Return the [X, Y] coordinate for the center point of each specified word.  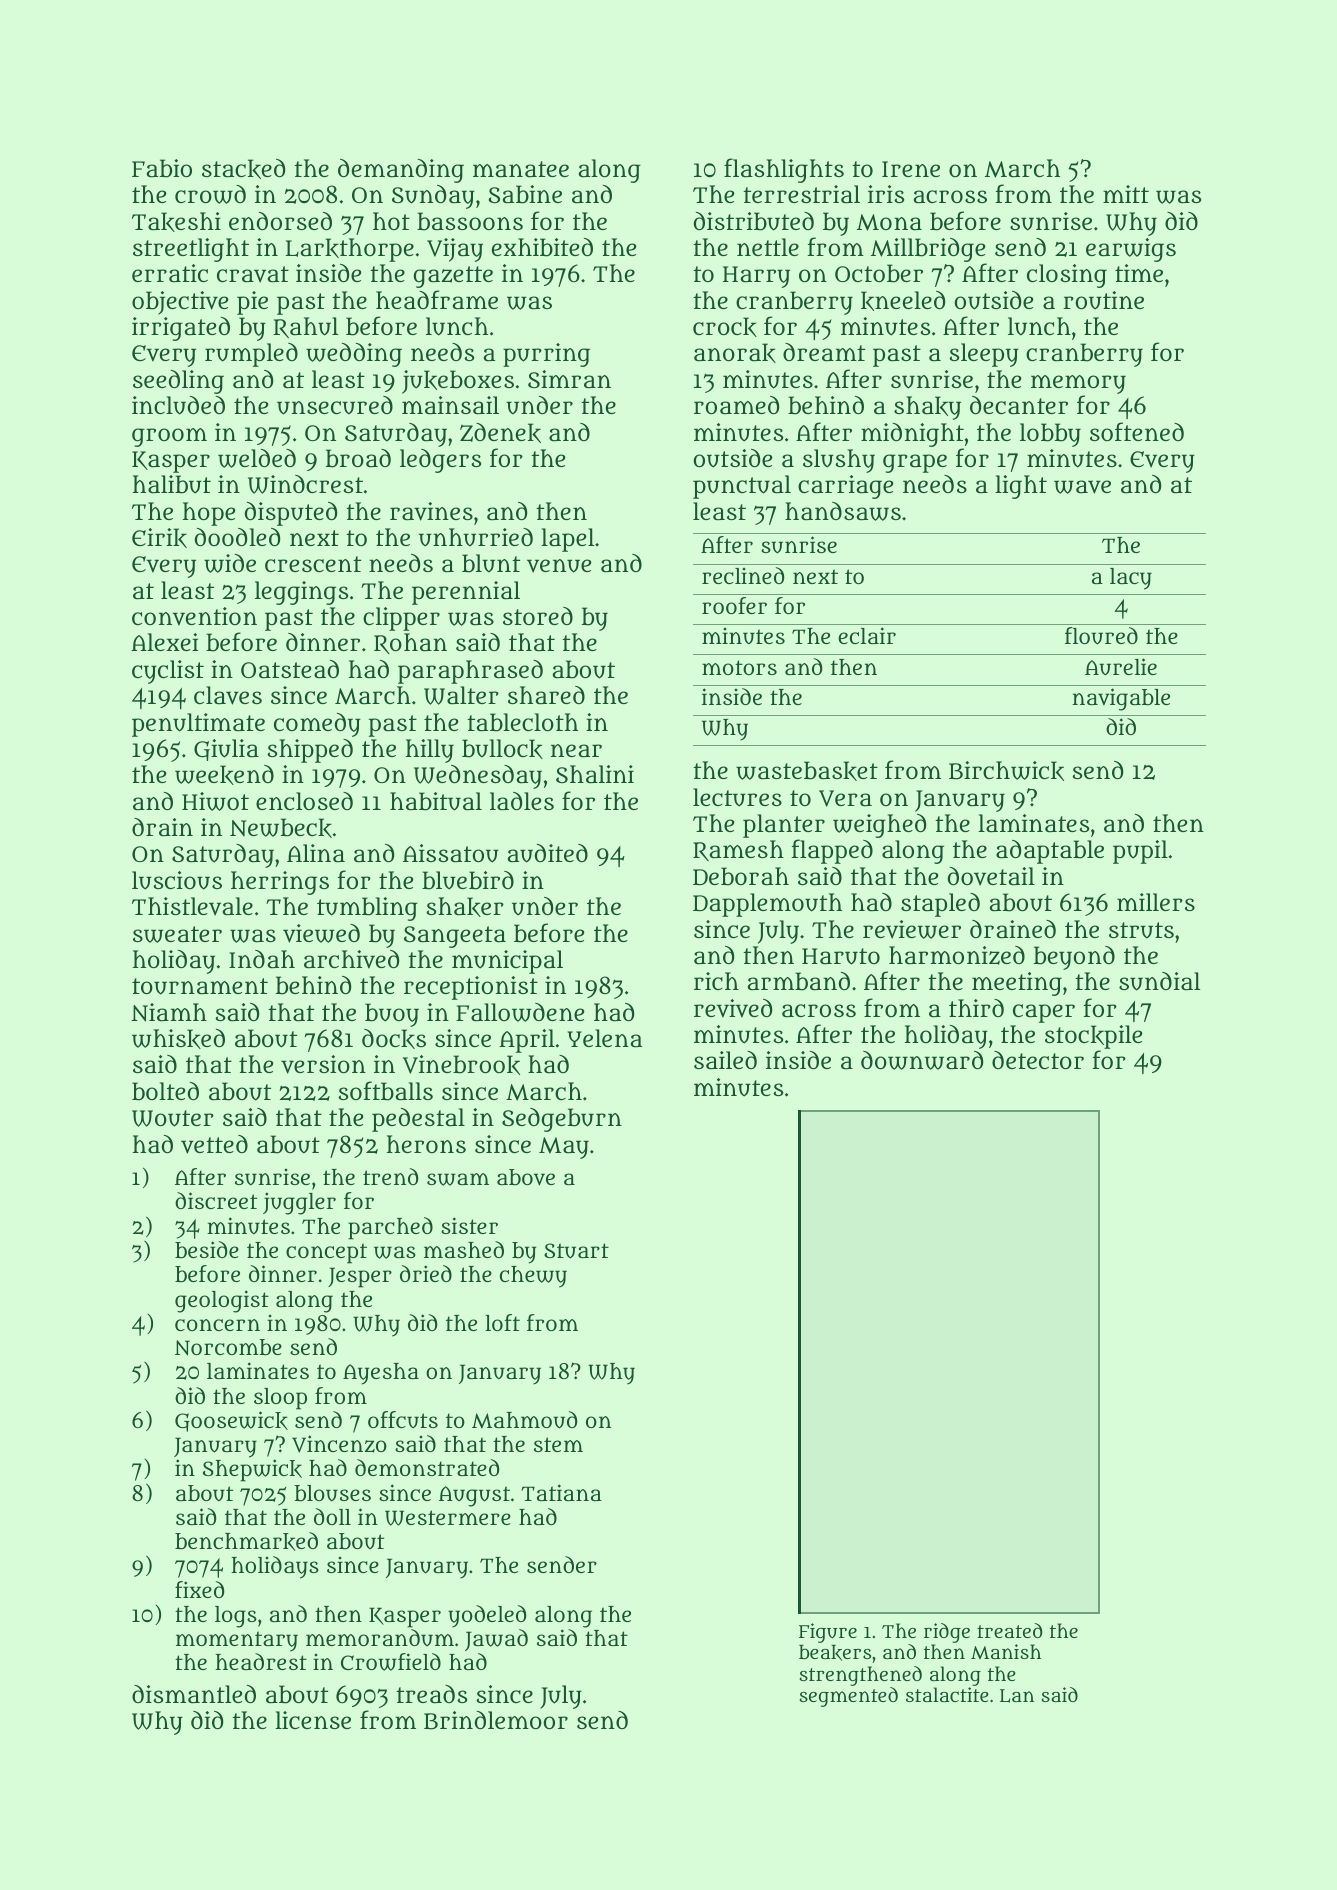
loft [502, 1322]
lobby [1050, 435]
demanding [401, 171]
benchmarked [246, 1541]
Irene [911, 169]
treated [1009, 1630]
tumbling [367, 909]
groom [169, 437]
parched [390, 1228]
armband [799, 981]
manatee [521, 169]
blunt [491, 563]
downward [922, 1060]
